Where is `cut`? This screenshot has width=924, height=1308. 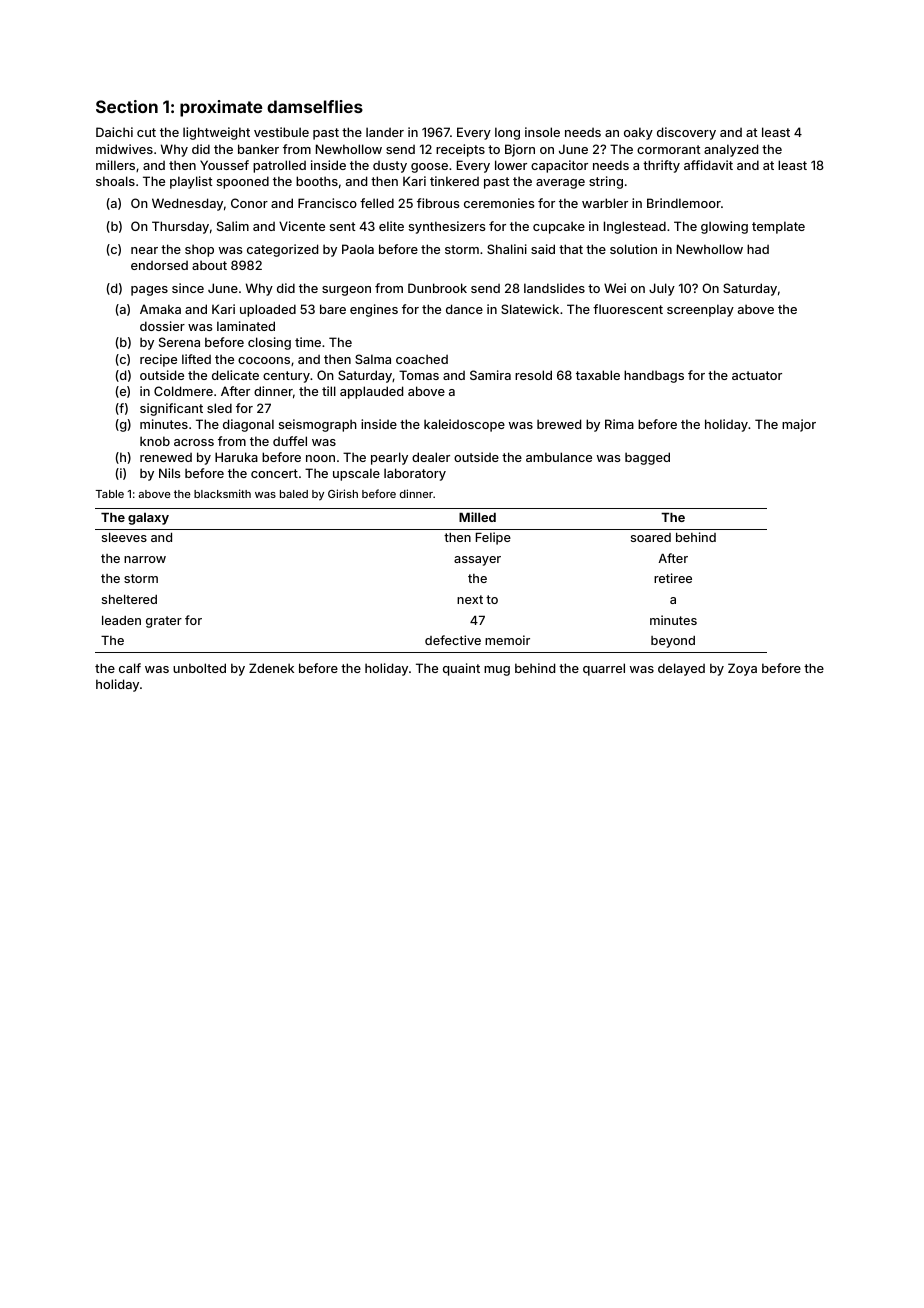 cut is located at coordinates (146, 132).
